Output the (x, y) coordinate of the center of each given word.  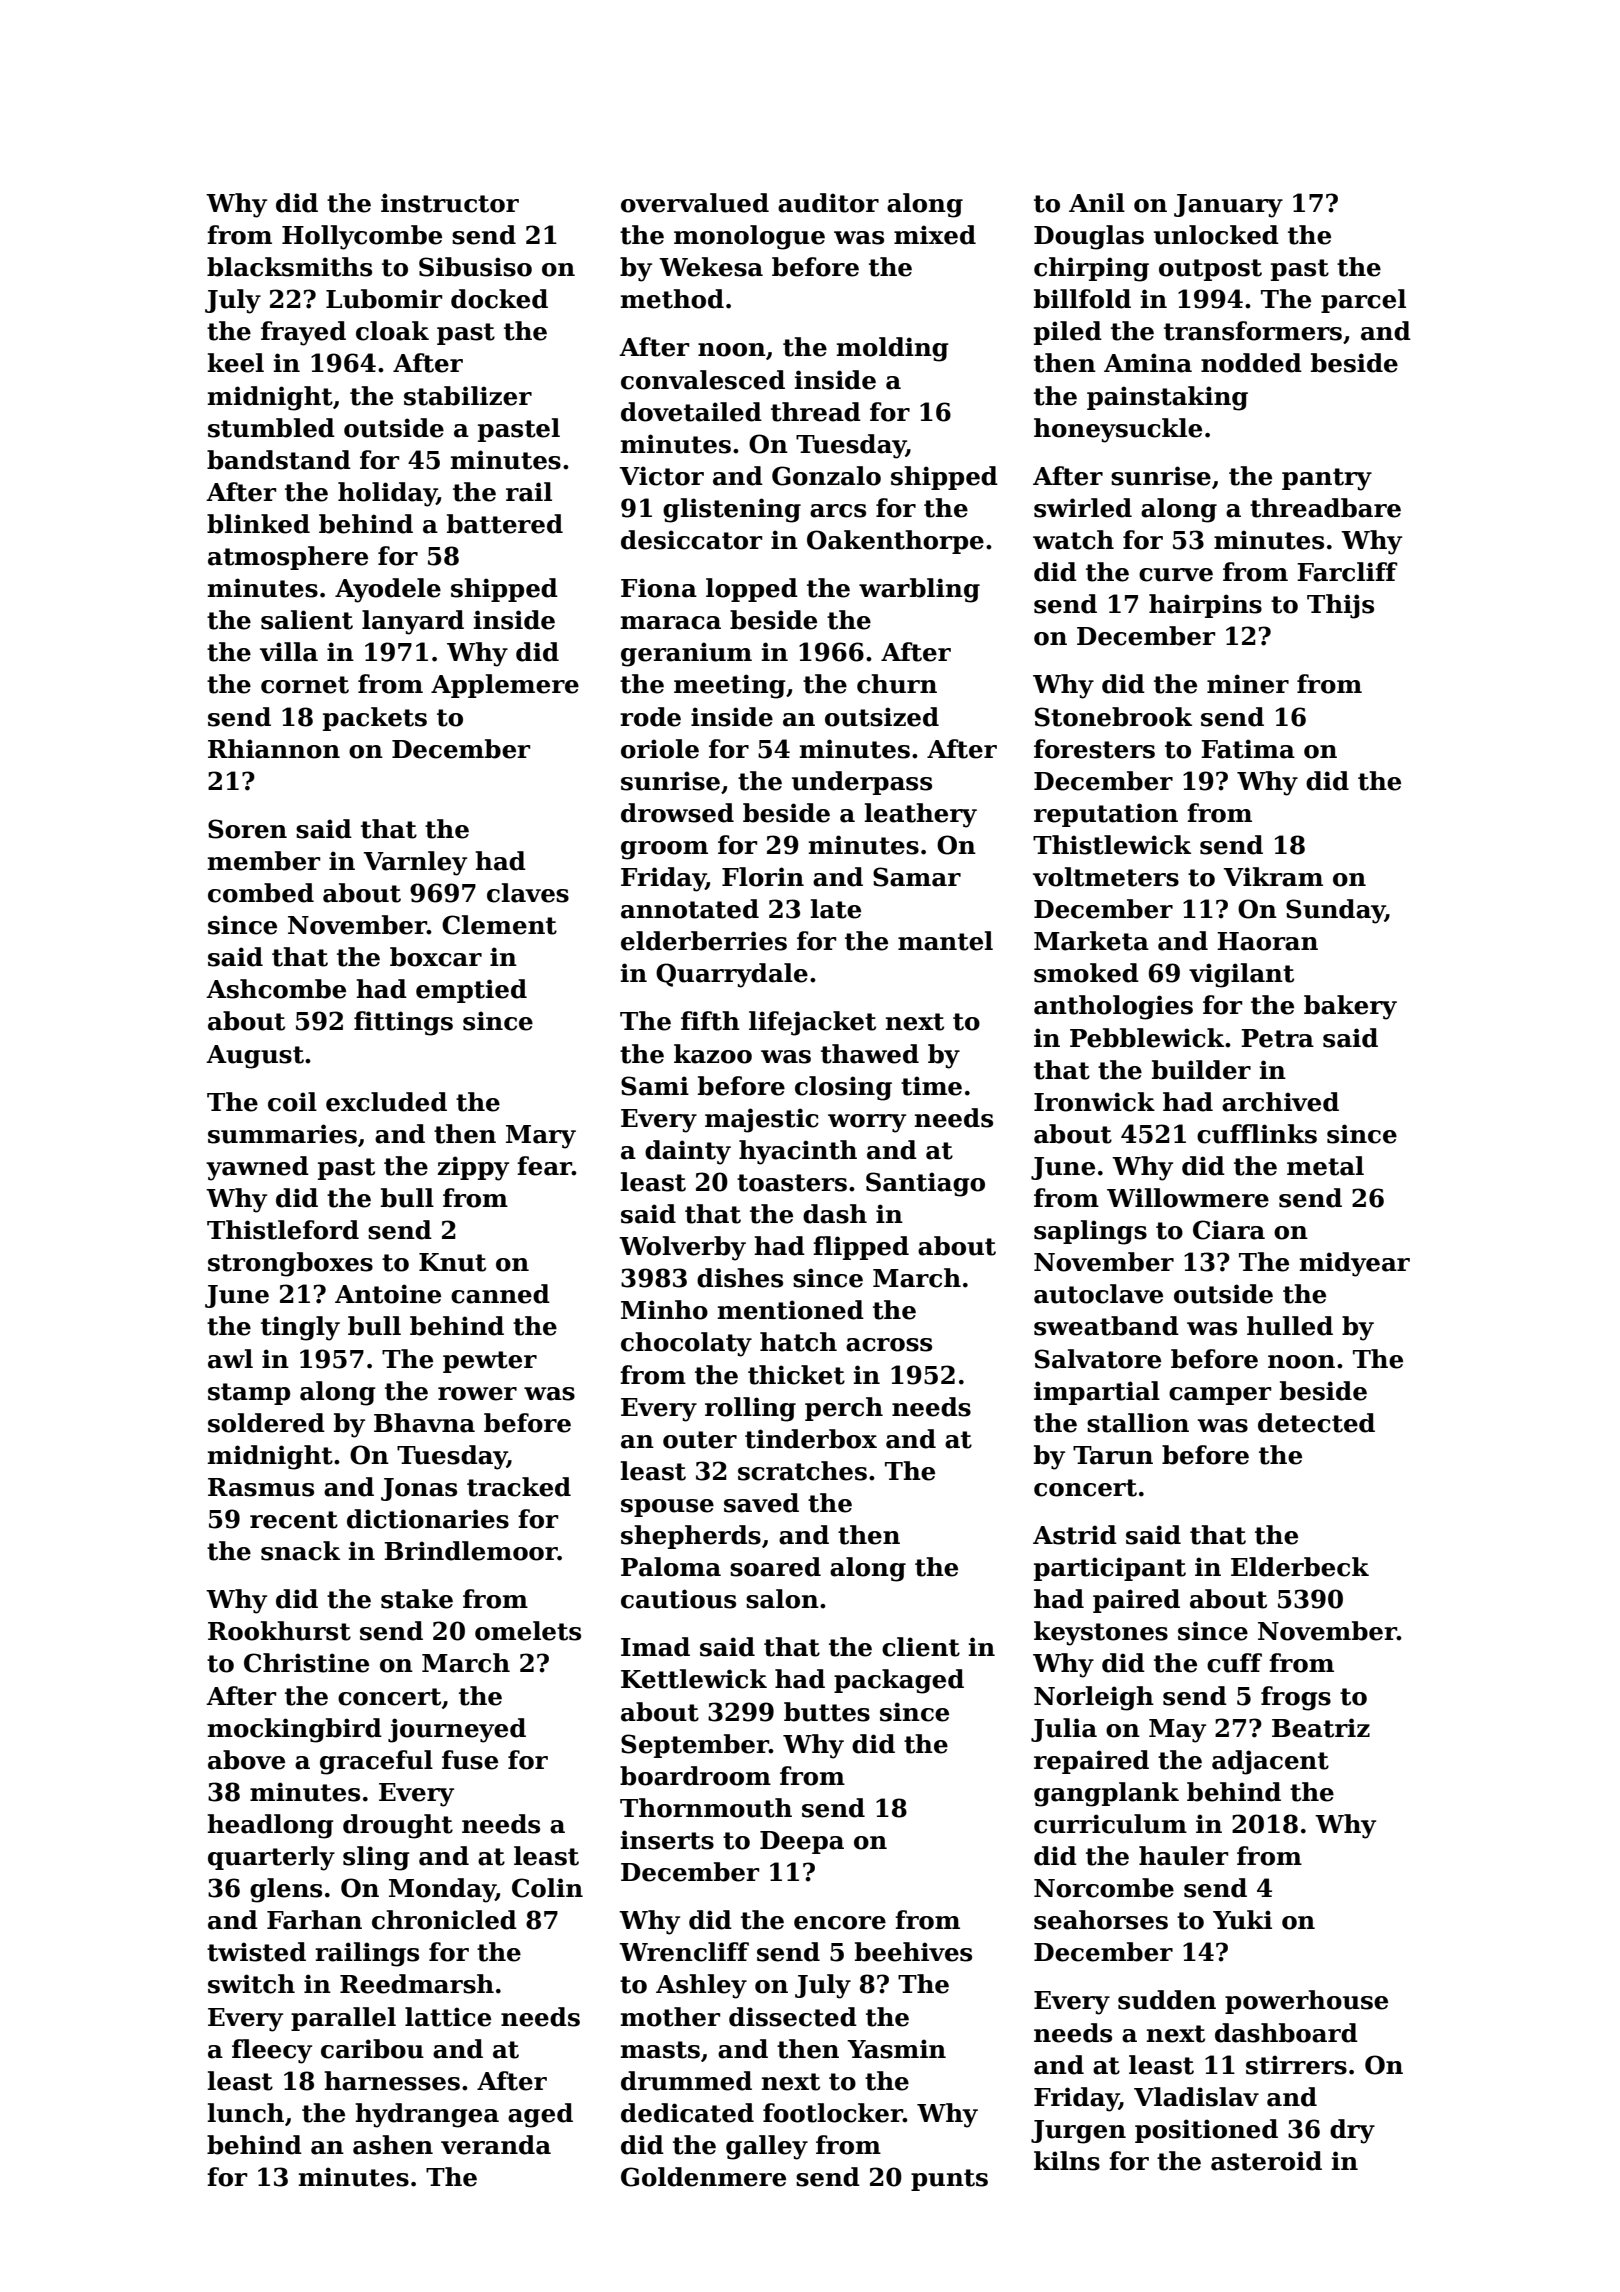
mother (670, 2017)
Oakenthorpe (895, 542)
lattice (448, 2017)
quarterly (271, 1858)
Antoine (388, 1294)
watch (1073, 540)
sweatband (1106, 1326)
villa (289, 652)
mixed (935, 235)
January (1228, 206)
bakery (1350, 1007)
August (255, 1057)
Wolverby (682, 1248)
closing (843, 1088)
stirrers (1296, 2065)
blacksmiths (289, 267)
